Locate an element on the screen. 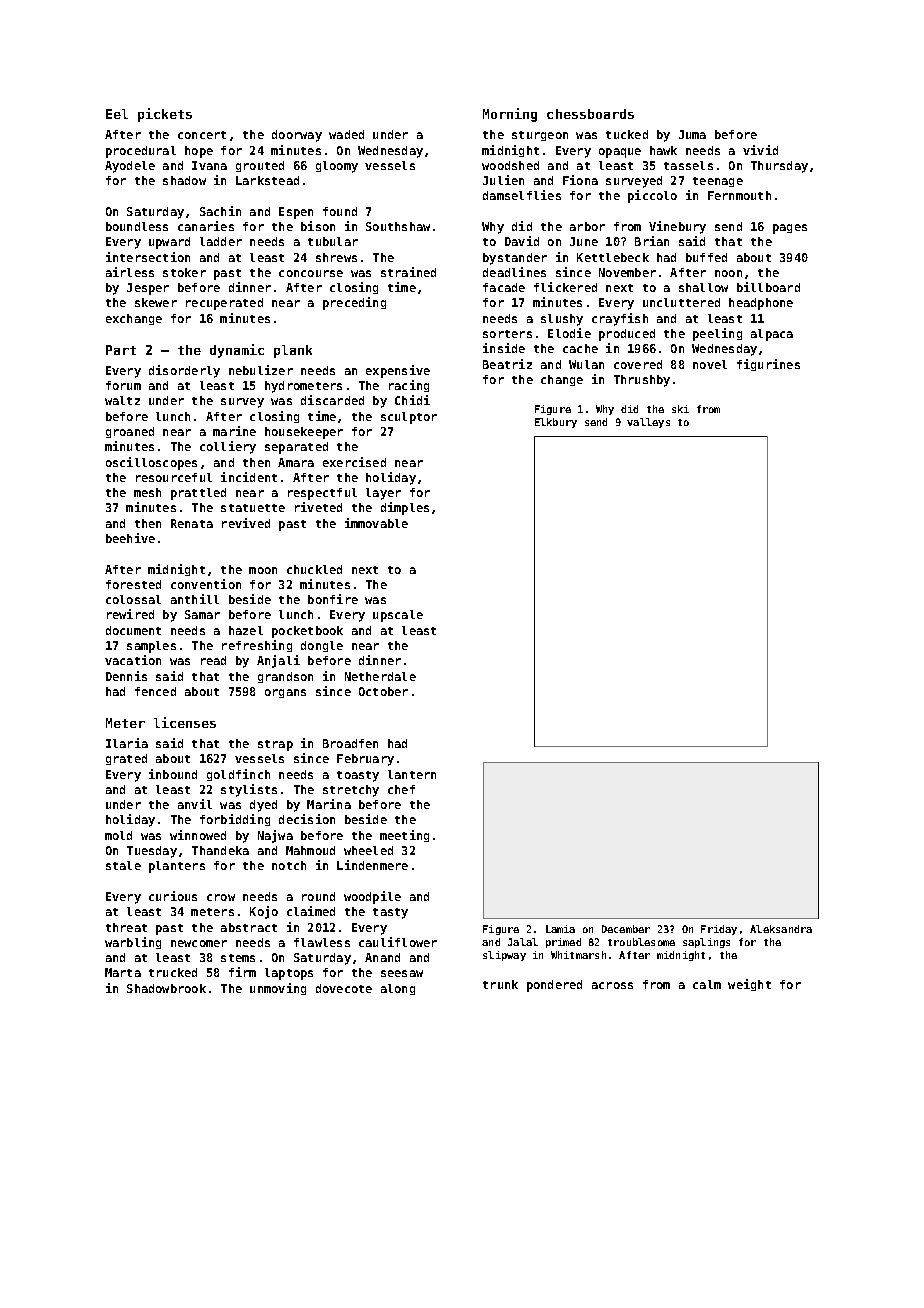 The image size is (924, 1308). Aleksandra is located at coordinates (781, 929).
